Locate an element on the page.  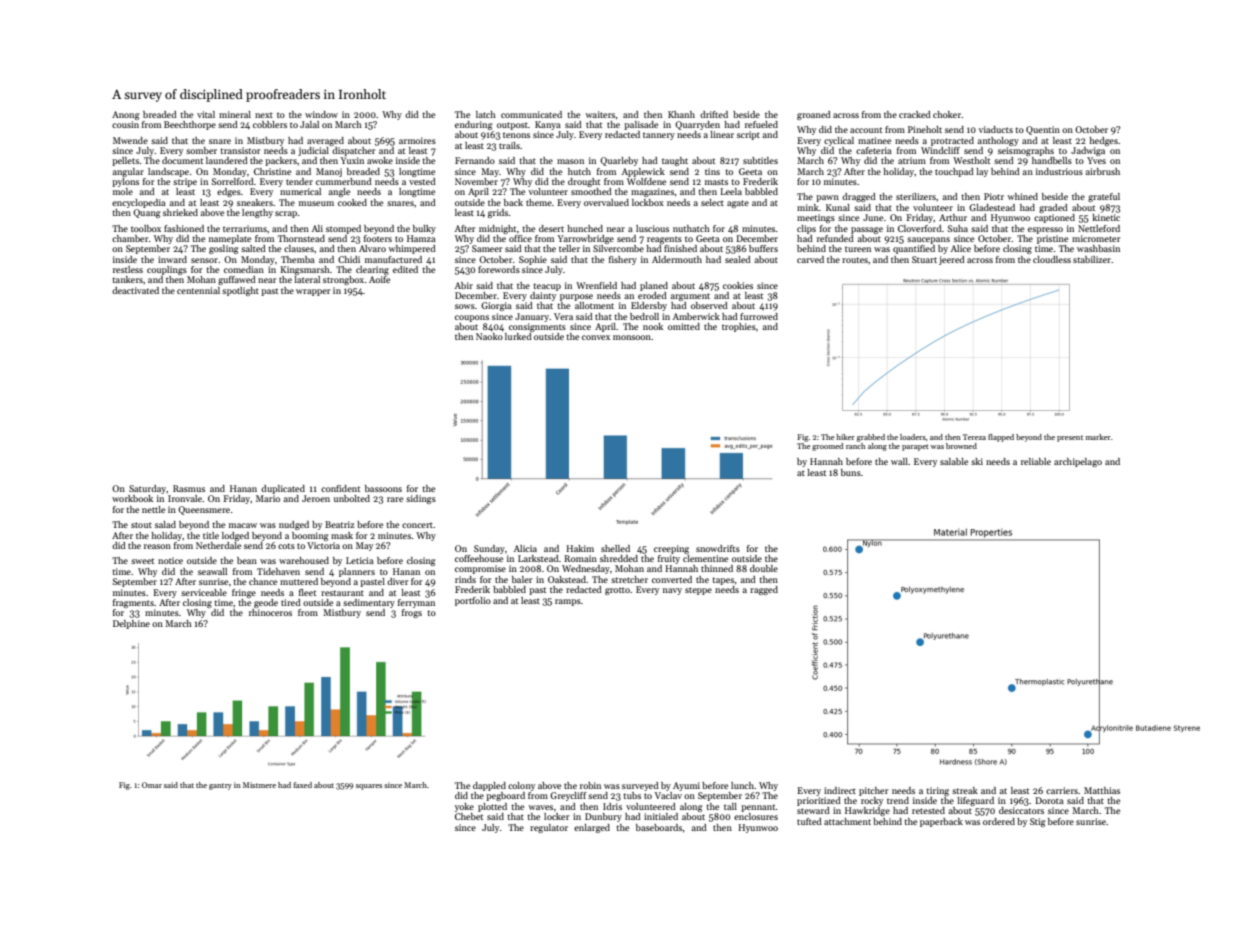
Quarryden is located at coordinates (697, 125).
